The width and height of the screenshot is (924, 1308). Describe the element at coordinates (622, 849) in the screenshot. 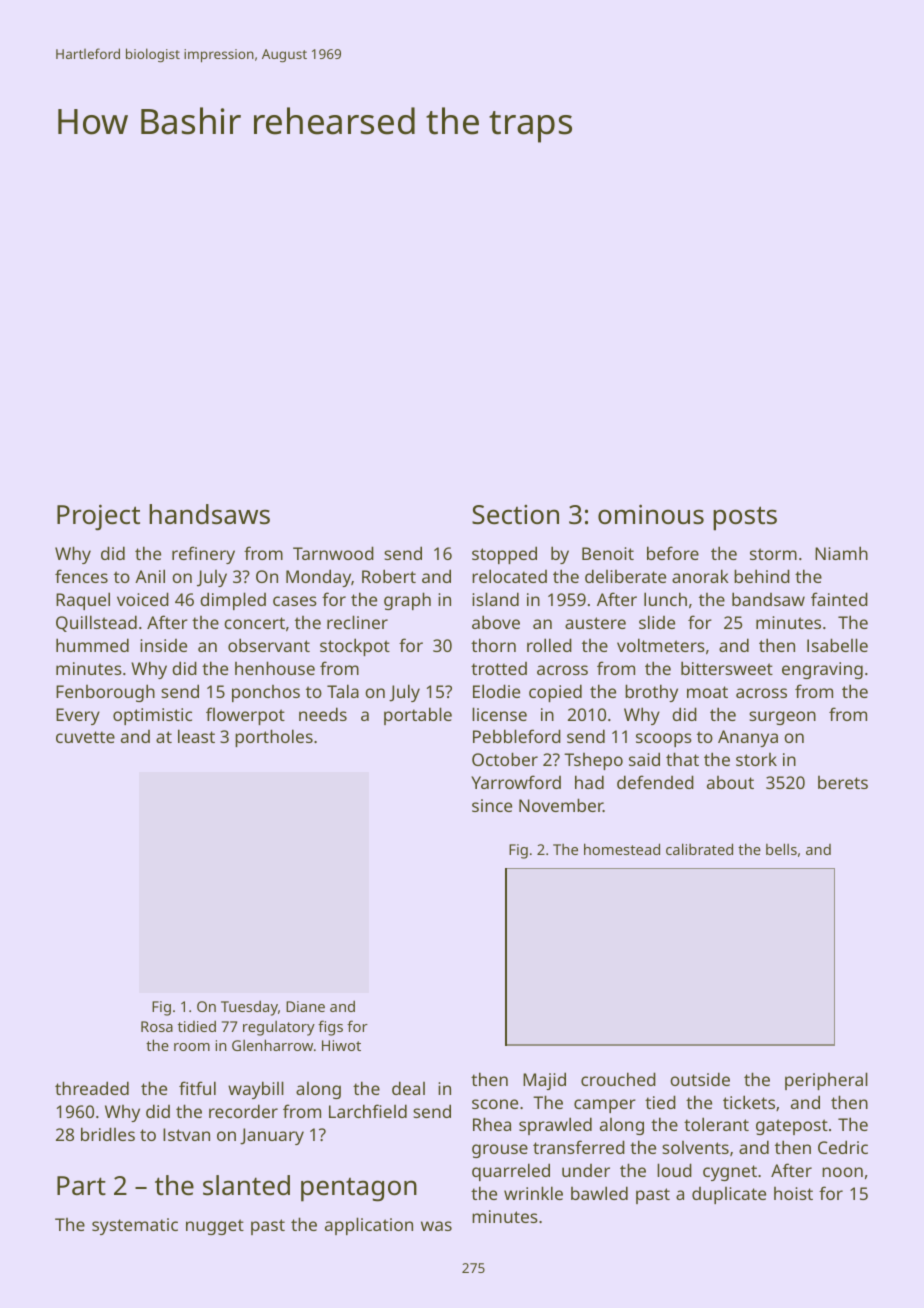

I see `homestead` at that location.
